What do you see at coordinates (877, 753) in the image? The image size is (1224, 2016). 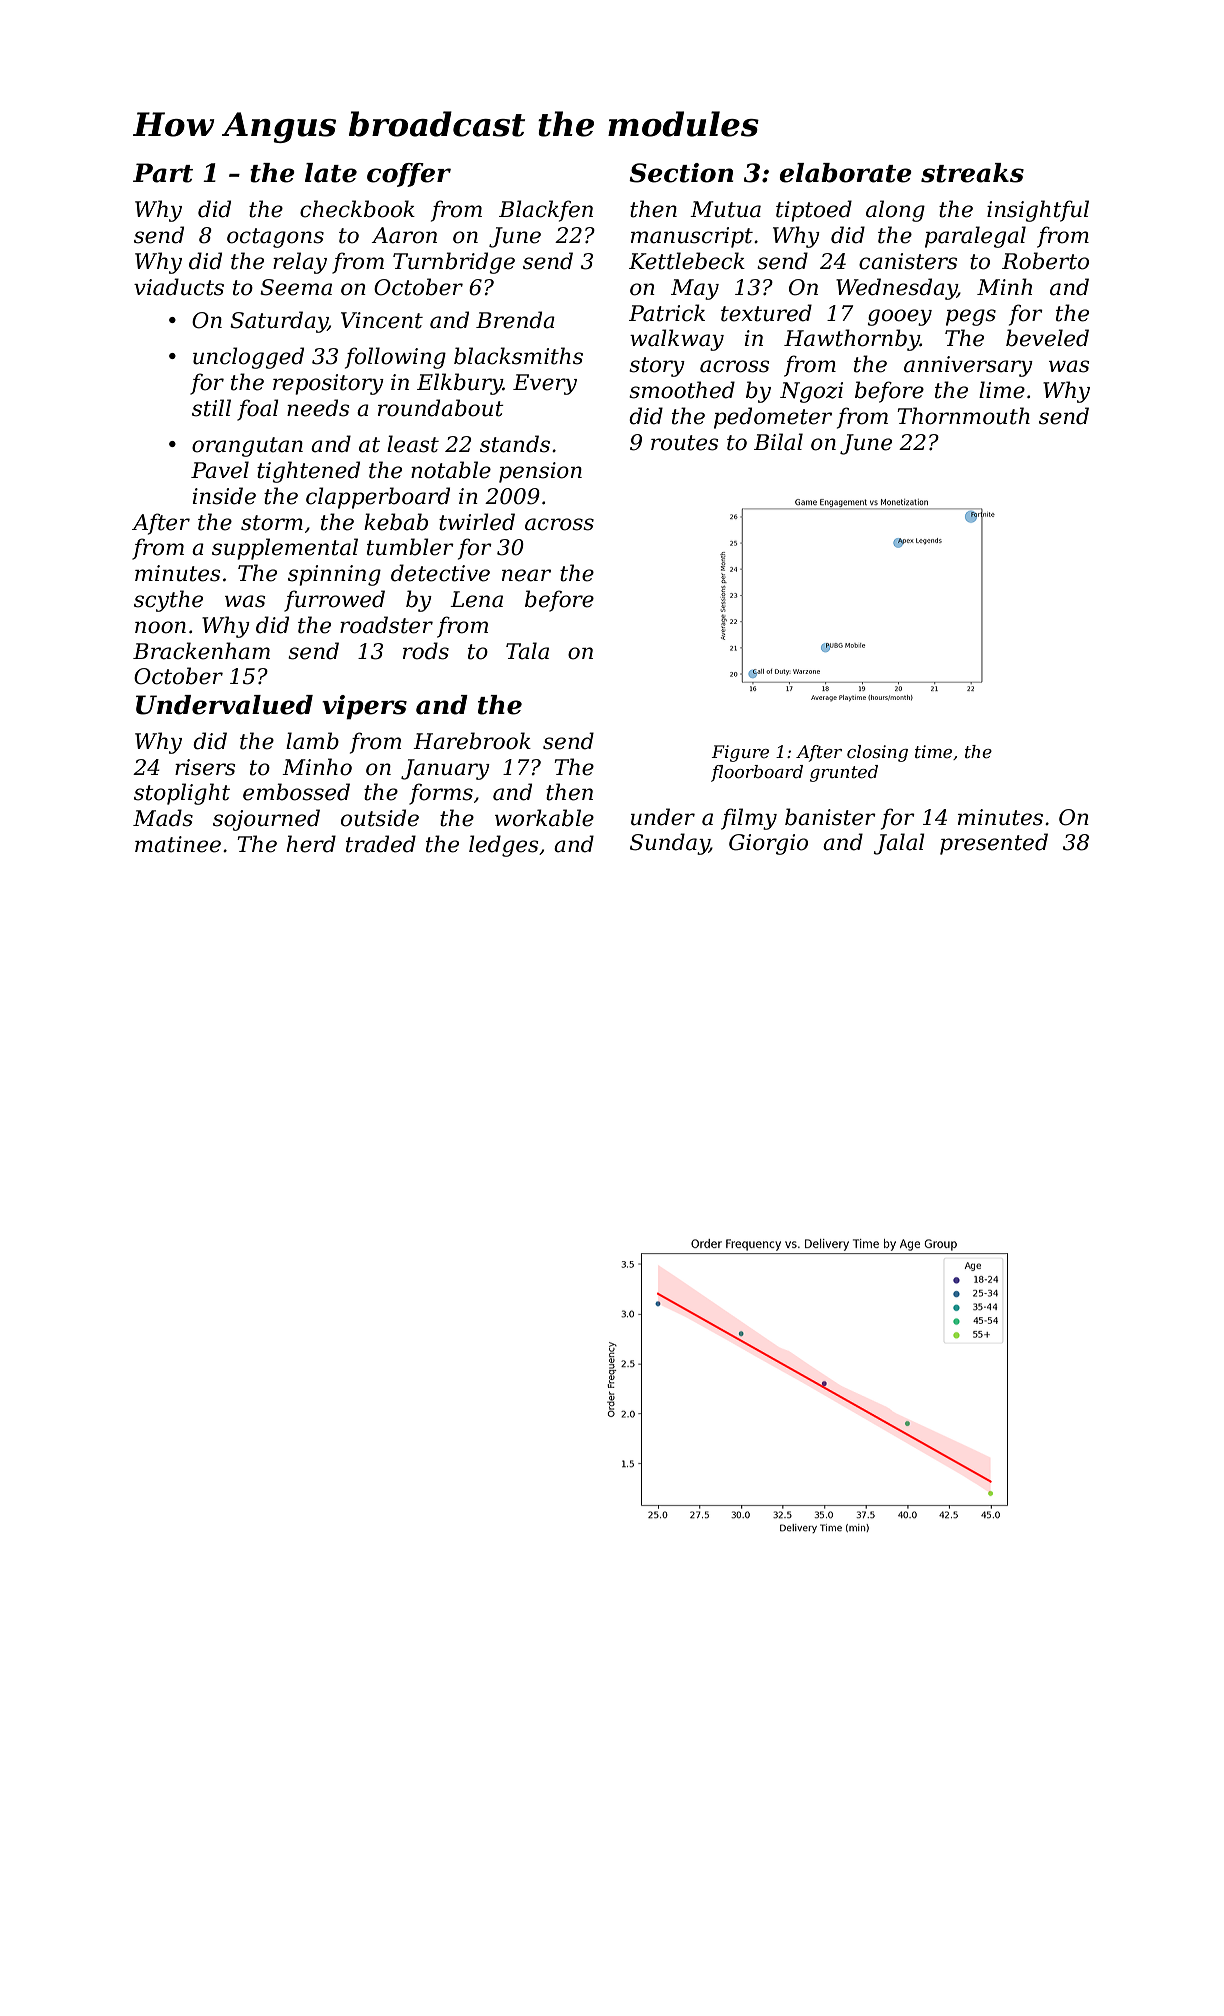 I see `closing` at bounding box center [877, 753].
